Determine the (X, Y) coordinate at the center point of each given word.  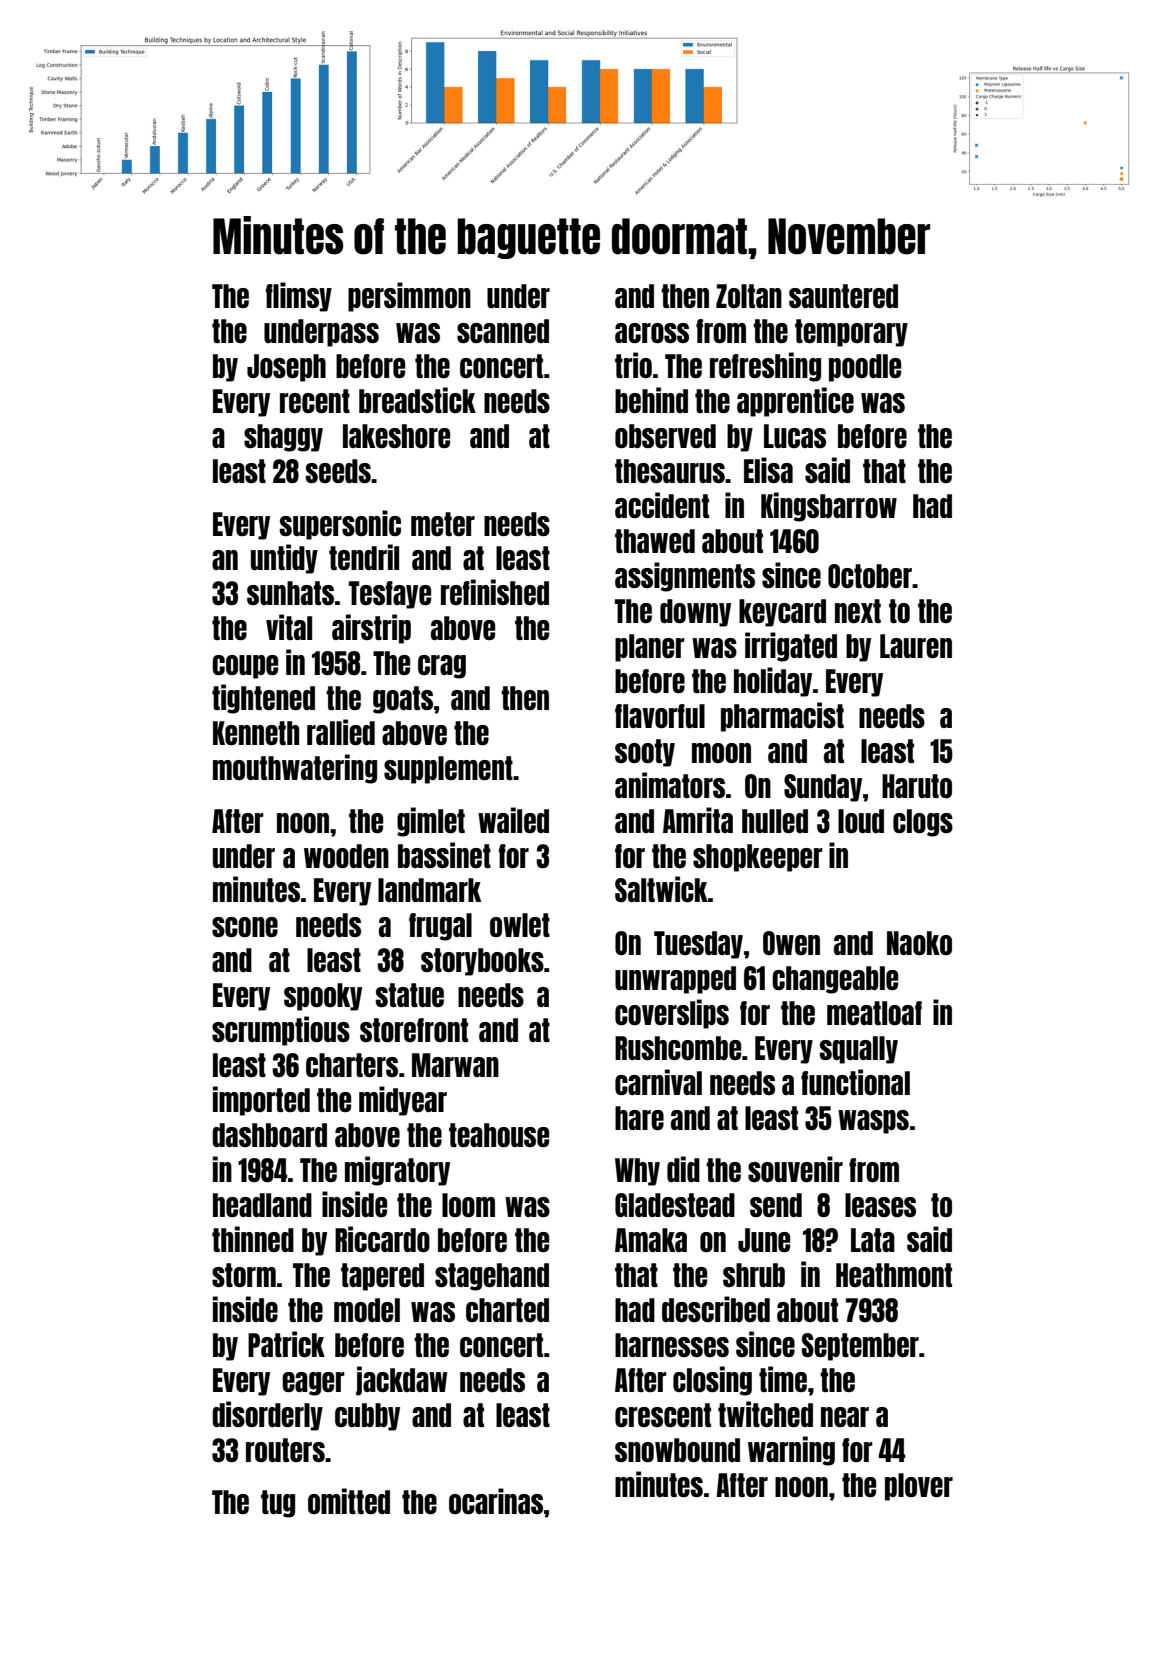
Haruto (917, 786)
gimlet (431, 822)
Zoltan (749, 296)
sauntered (843, 296)
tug (278, 1504)
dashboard (269, 1135)
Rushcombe (678, 1048)
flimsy (299, 297)
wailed (513, 820)
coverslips (672, 1014)
